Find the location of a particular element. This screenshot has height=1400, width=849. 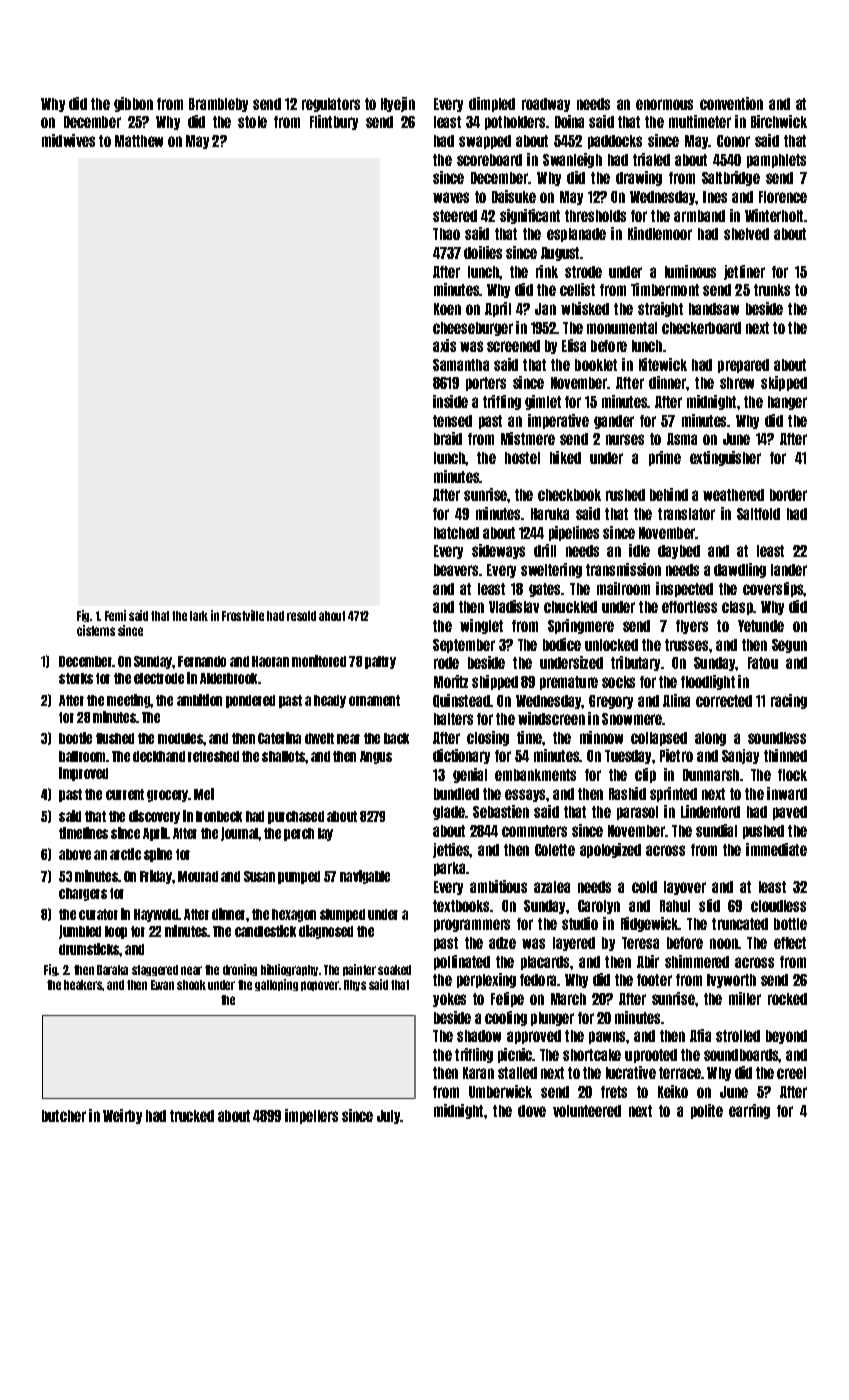

butcher is located at coordinates (64, 1116).
